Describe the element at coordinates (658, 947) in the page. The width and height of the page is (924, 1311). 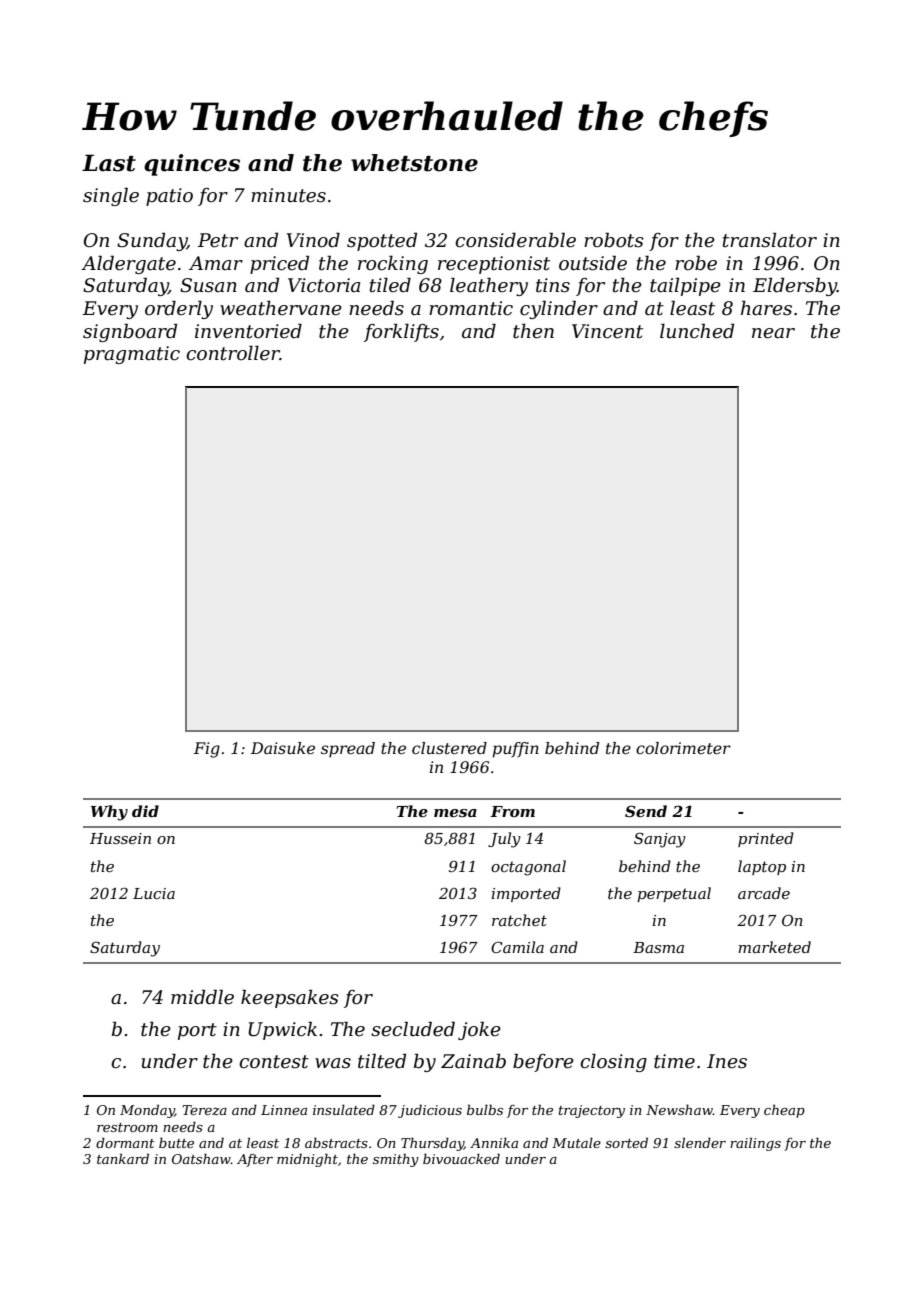
I see `Basma` at that location.
